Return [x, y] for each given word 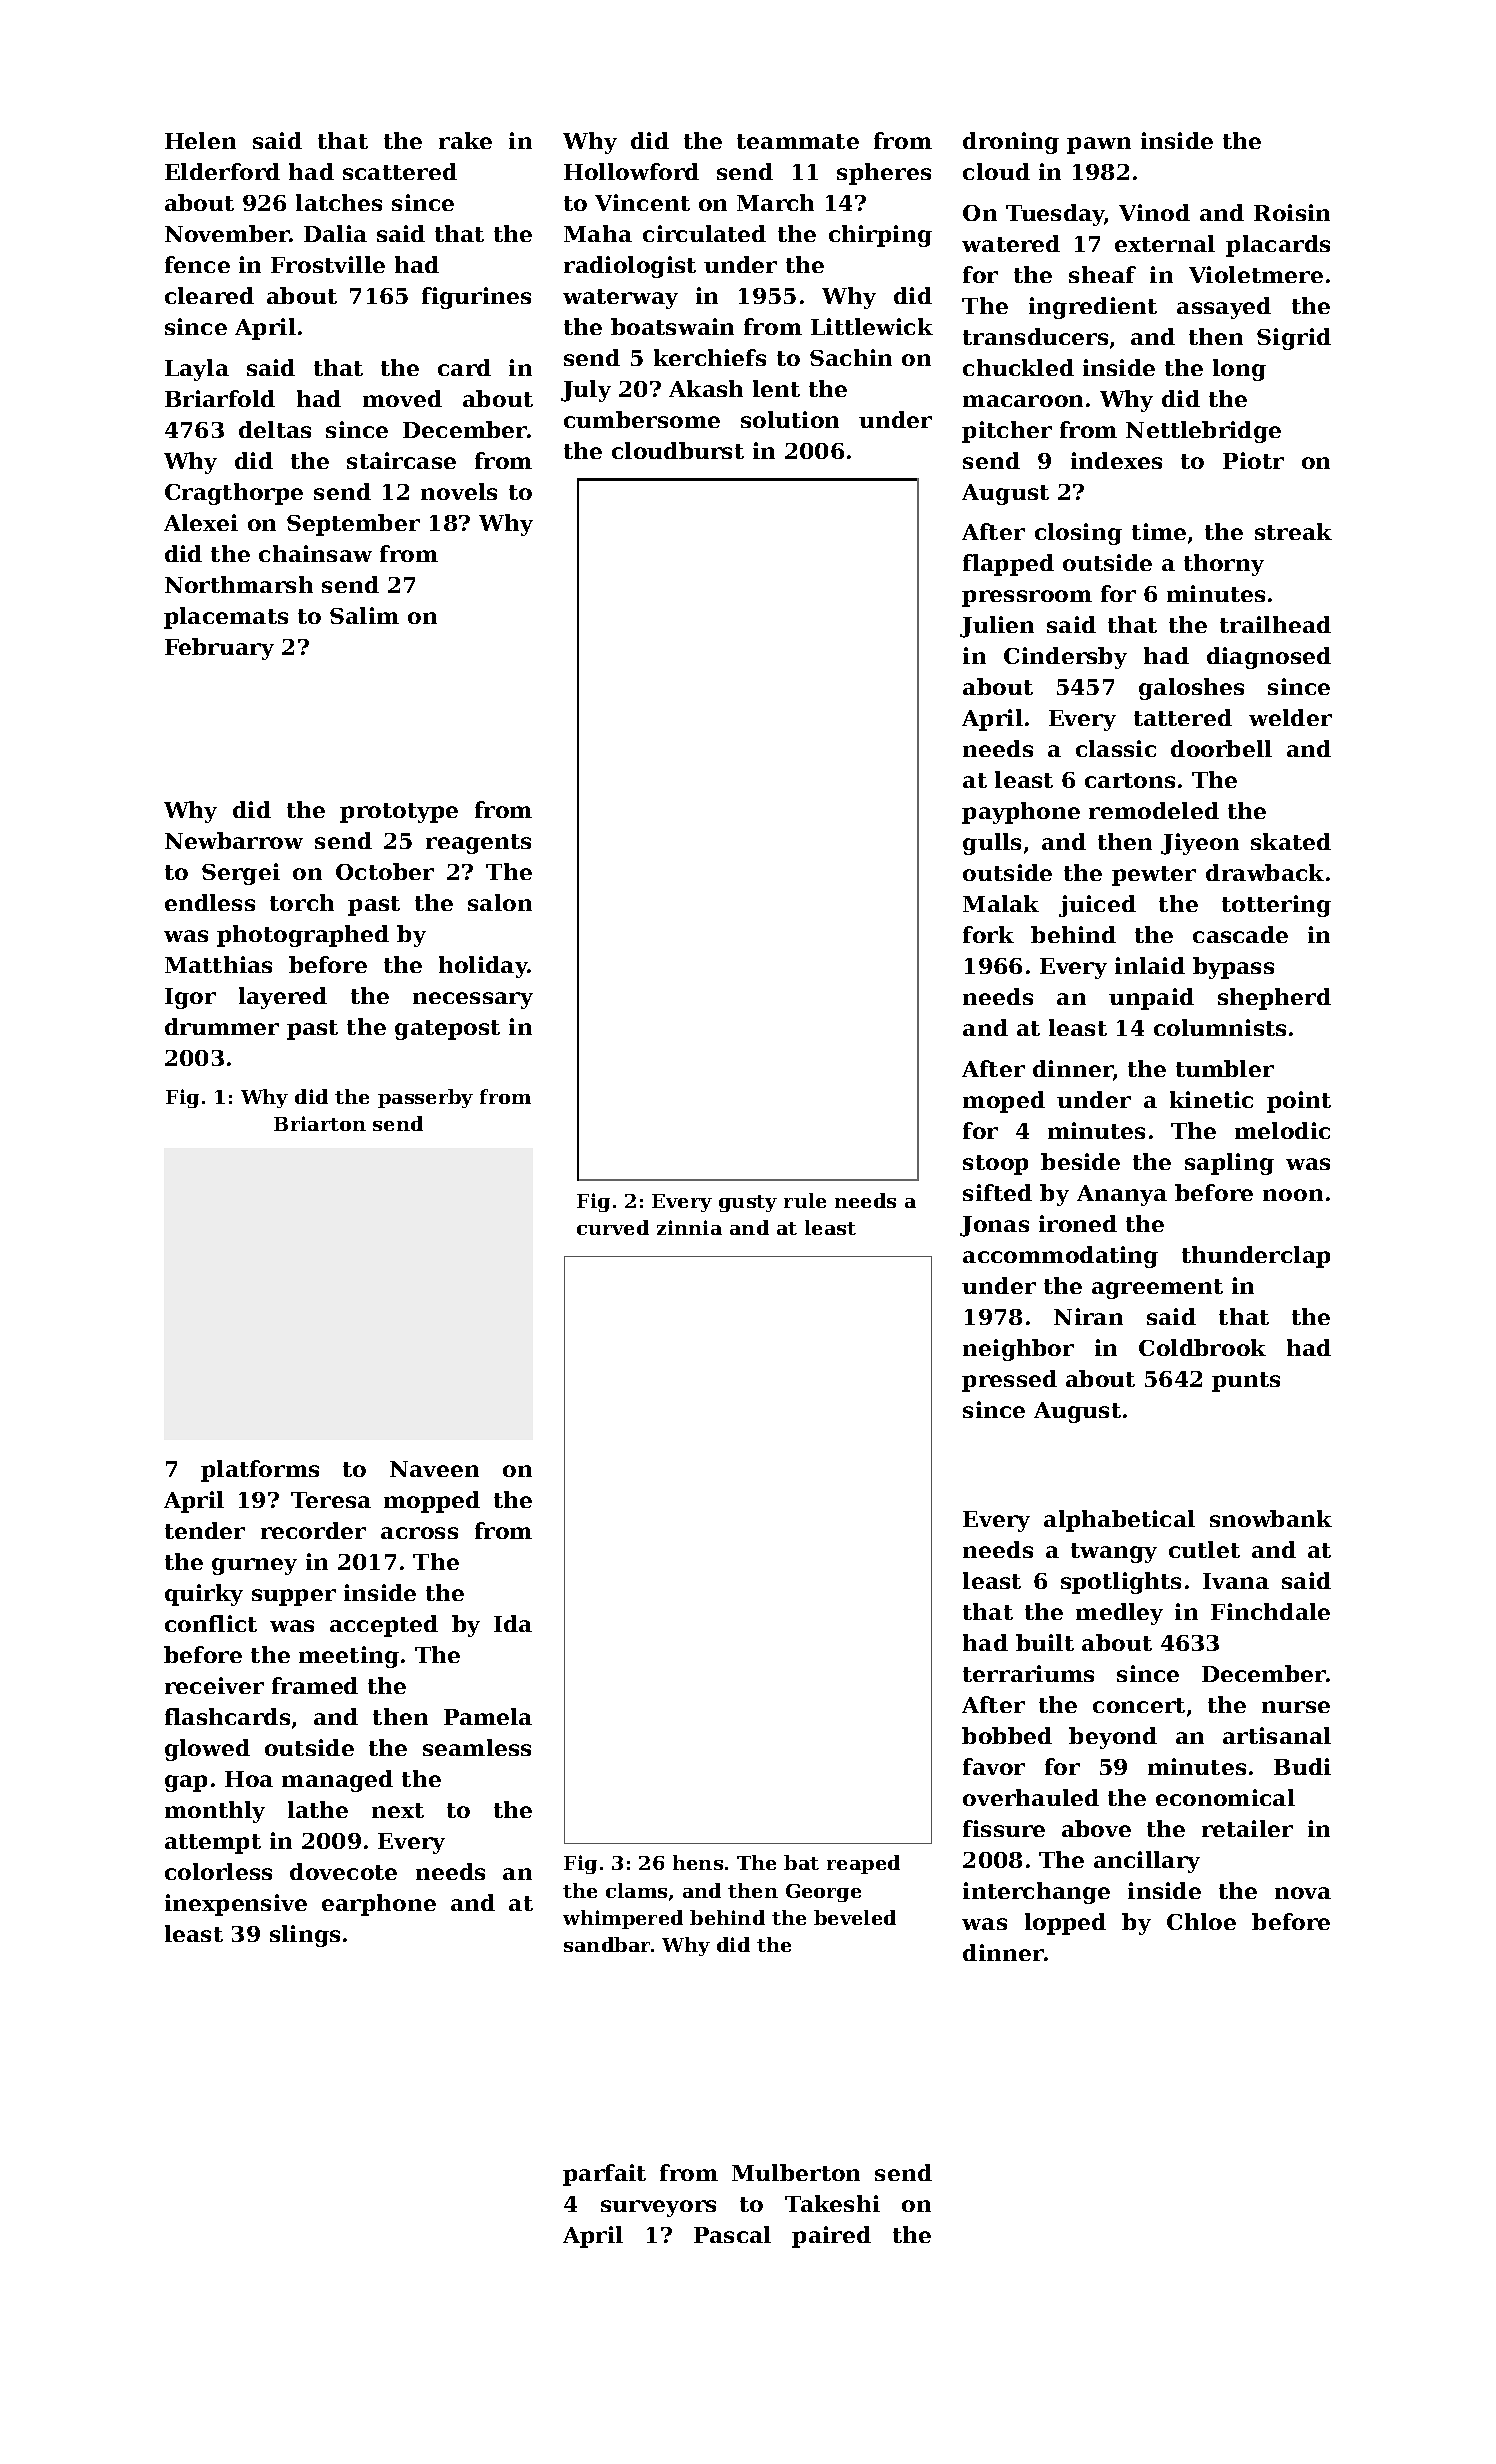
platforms [260, 1471]
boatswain [672, 326]
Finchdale [1270, 1611]
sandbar [607, 1944]
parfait [604, 2175]
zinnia [689, 1227]
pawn [1099, 145]
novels [459, 491]
